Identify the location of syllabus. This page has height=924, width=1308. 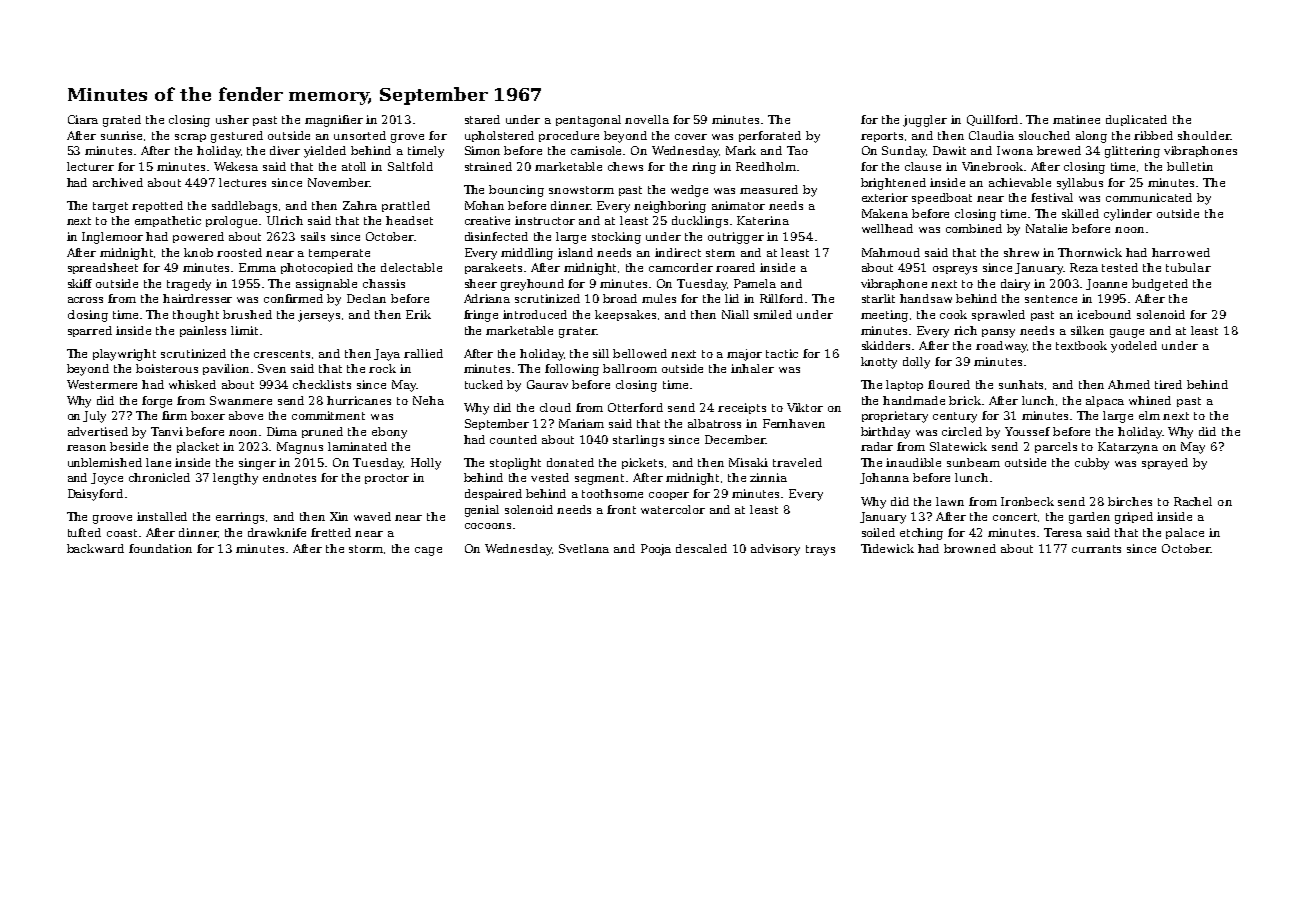
(1080, 184).
